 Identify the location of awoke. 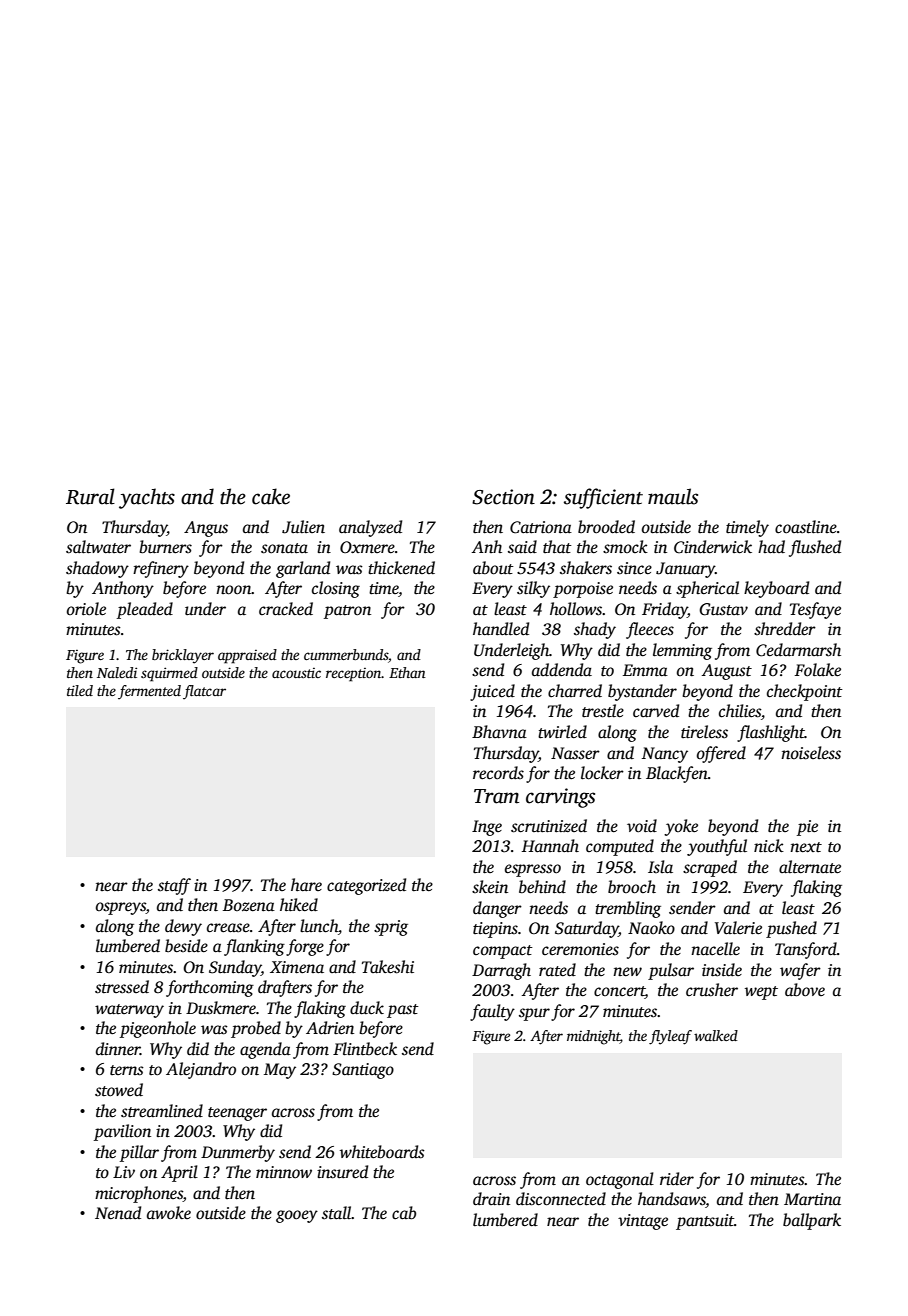
(169, 1212).
